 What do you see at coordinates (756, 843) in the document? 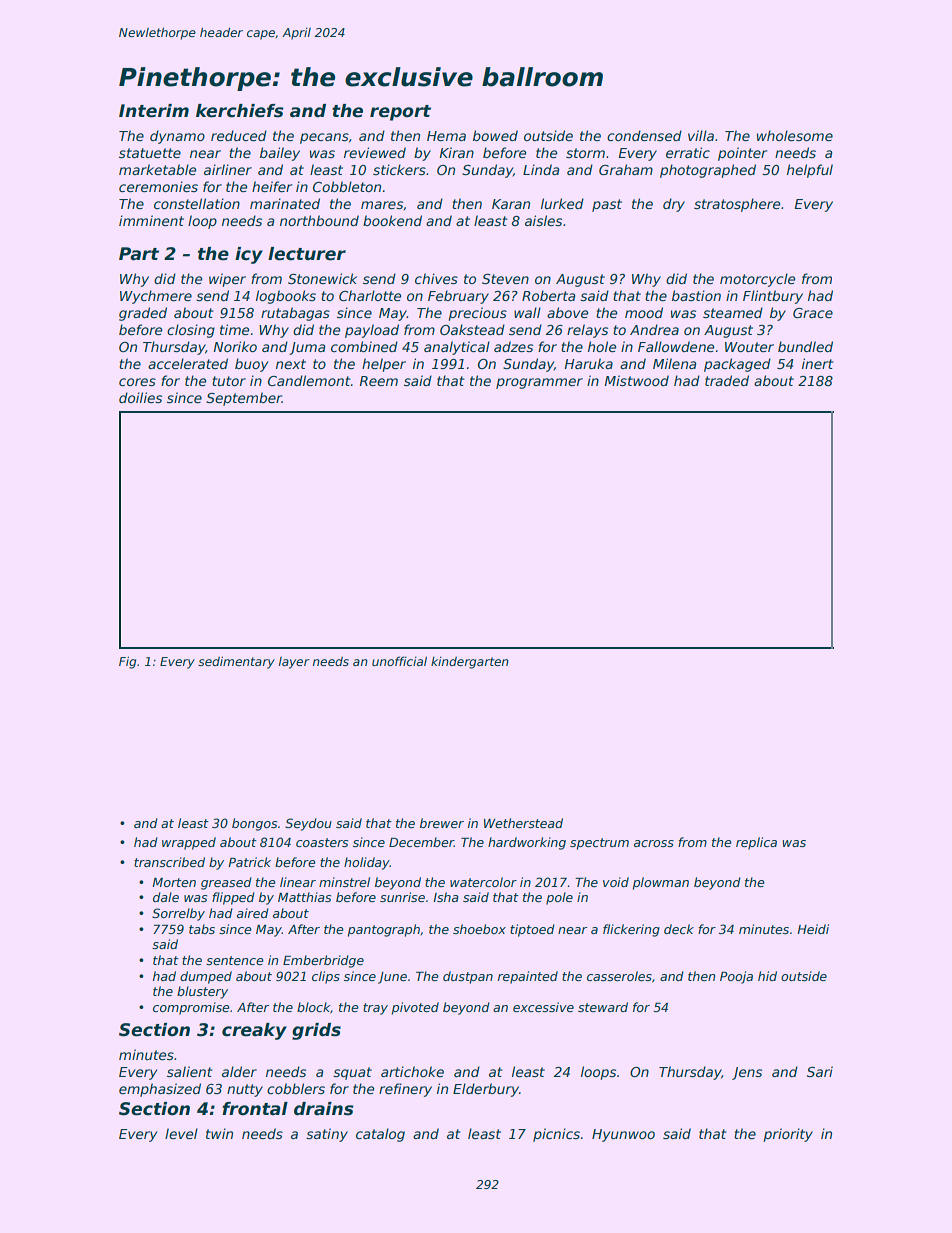
I see `replica` at bounding box center [756, 843].
